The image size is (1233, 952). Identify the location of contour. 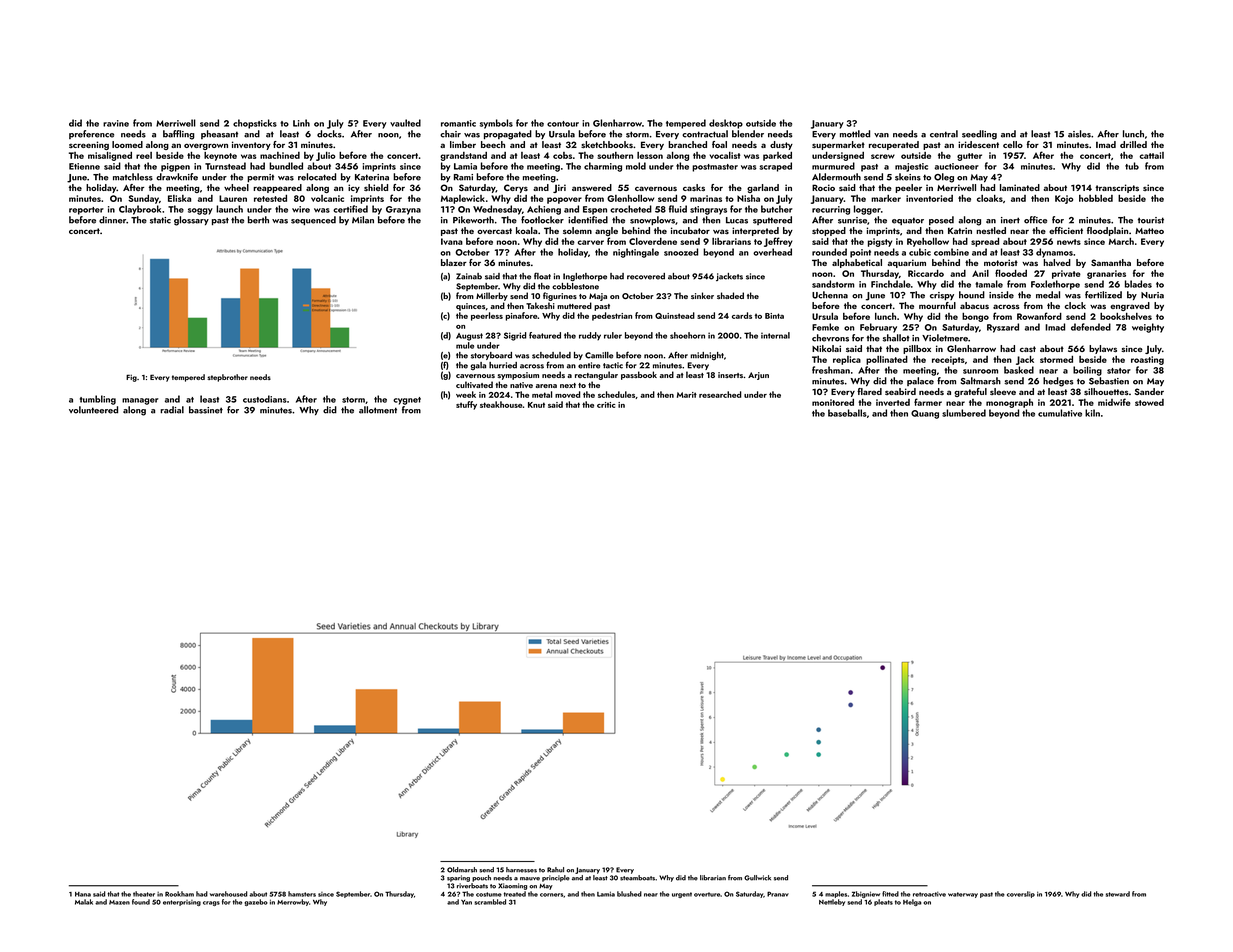
(563, 124).
